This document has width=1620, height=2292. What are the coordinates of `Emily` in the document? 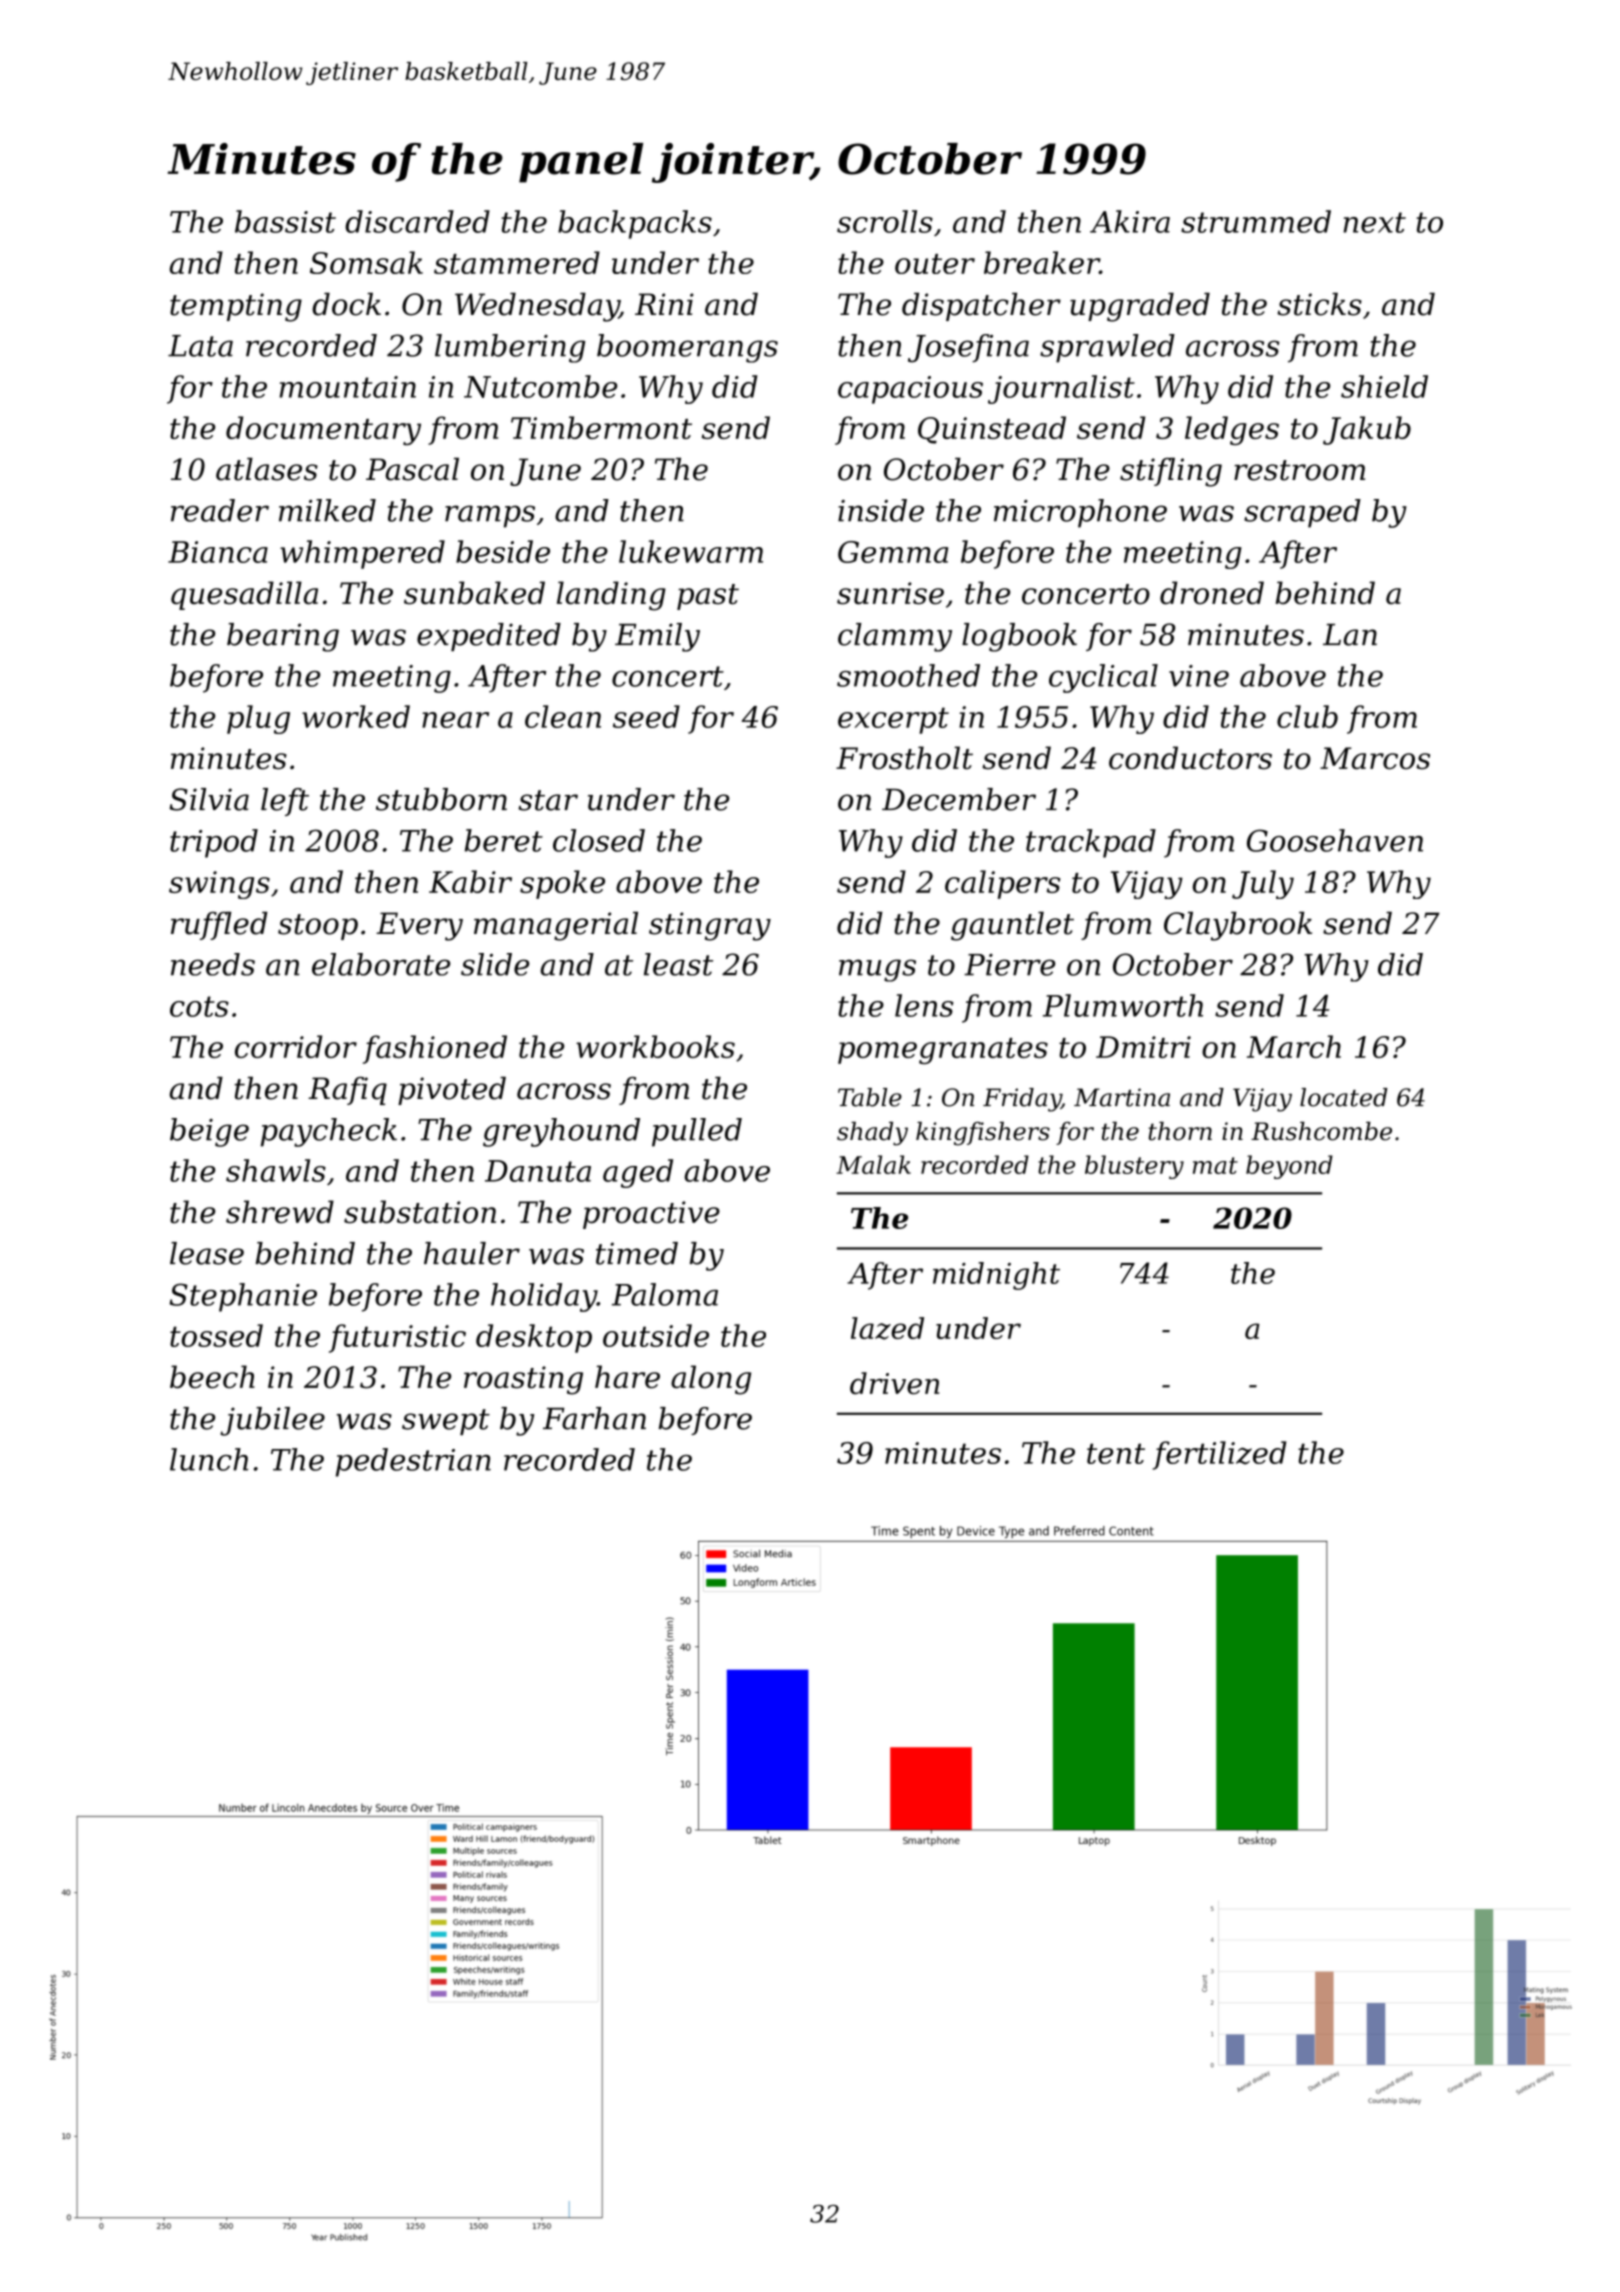 It's located at (657, 637).
